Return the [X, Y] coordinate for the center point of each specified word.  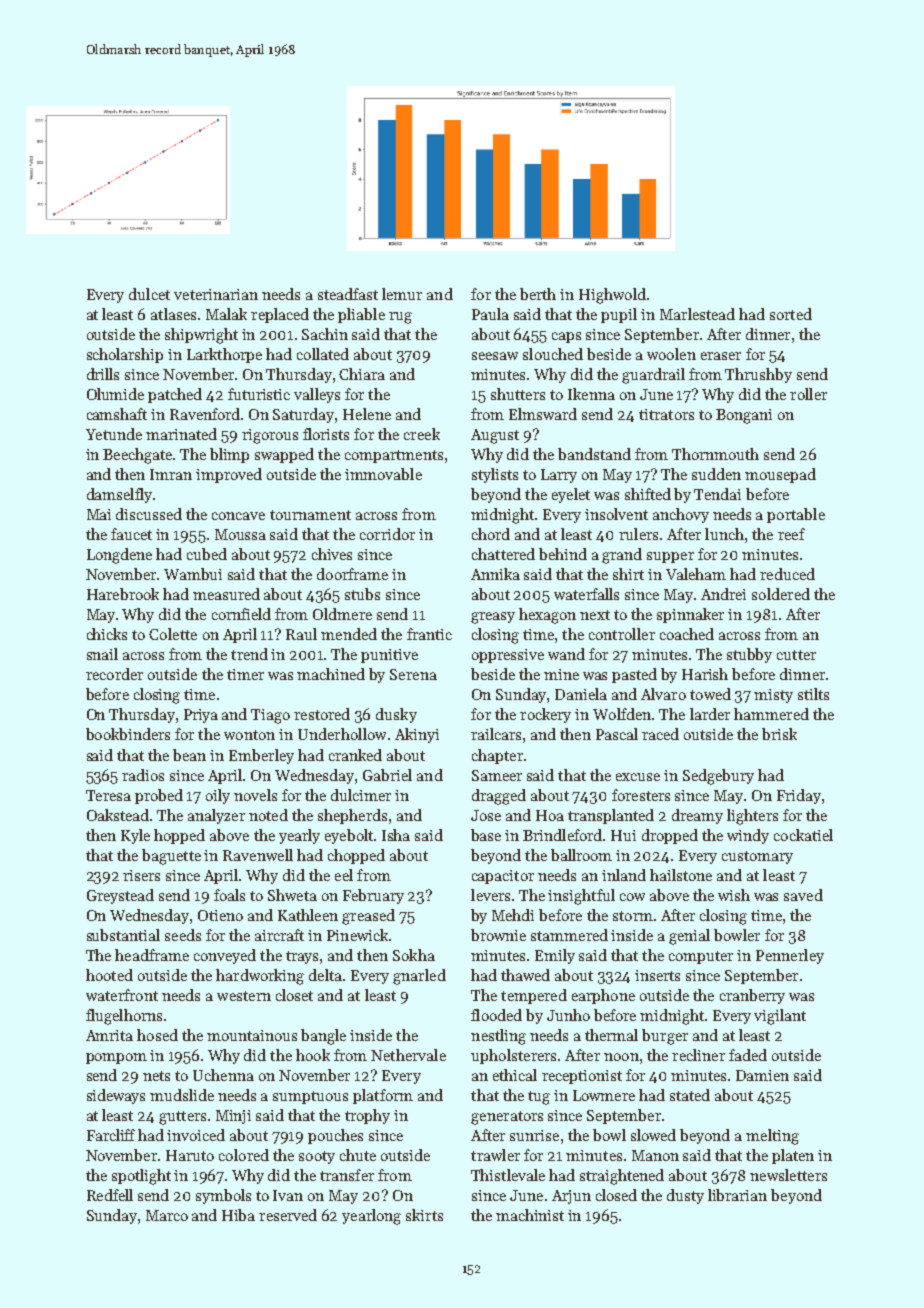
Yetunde [114, 434]
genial [689, 937]
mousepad [780, 475]
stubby [749, 655]
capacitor [503, 877]
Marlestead [697, 314]
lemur [402, 294]
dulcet [149, 294]
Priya [201, 716]
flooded [496, 1015]
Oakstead [118, 815]
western [244, 996]
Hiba [238, 1215]
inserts [657, 975]
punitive [389, 656]
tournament [310, 515]
